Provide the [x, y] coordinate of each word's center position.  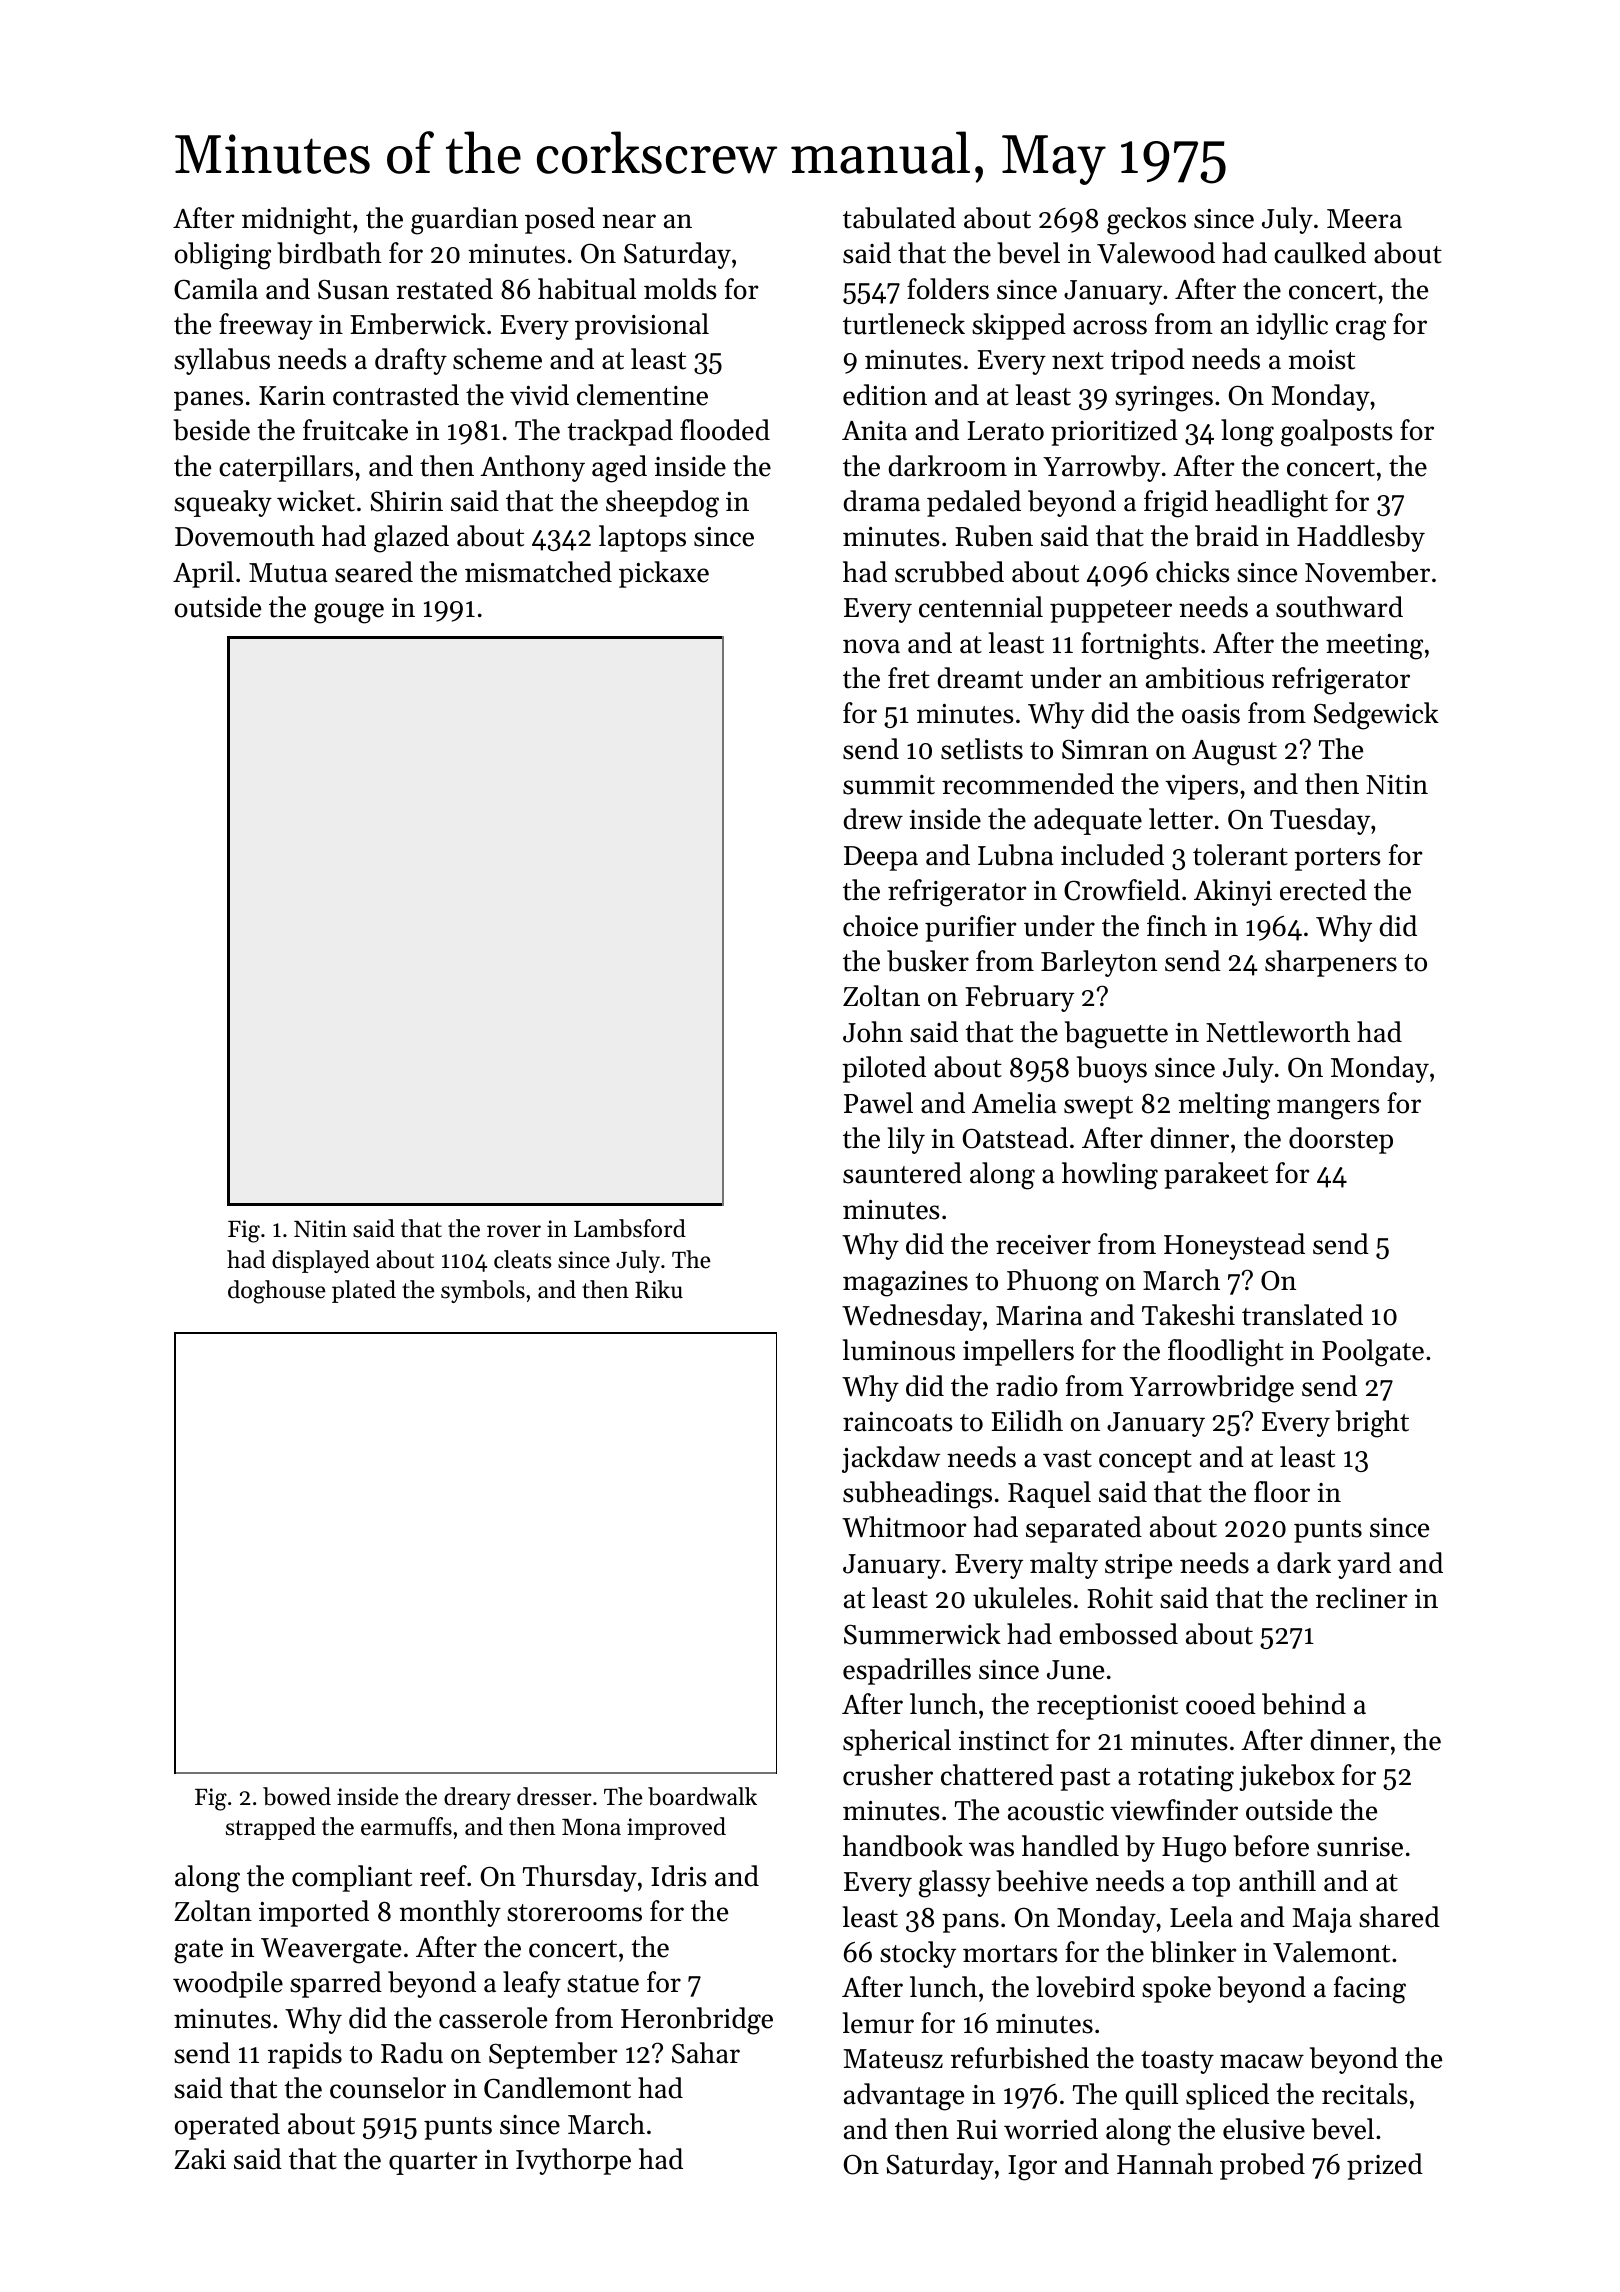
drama [882, 501]
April [203, 574]
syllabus [222, 361]
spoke [1176, 1989]
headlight [1271, 504]
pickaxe [664, 574]
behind [1304, 1704]
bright [1372, 1424]
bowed [297, 1796]
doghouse [277, 1292]
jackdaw [891, 1459]
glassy [955, 1884]
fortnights [1140, 646]
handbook [903, 1846]
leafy [532, 1984]
